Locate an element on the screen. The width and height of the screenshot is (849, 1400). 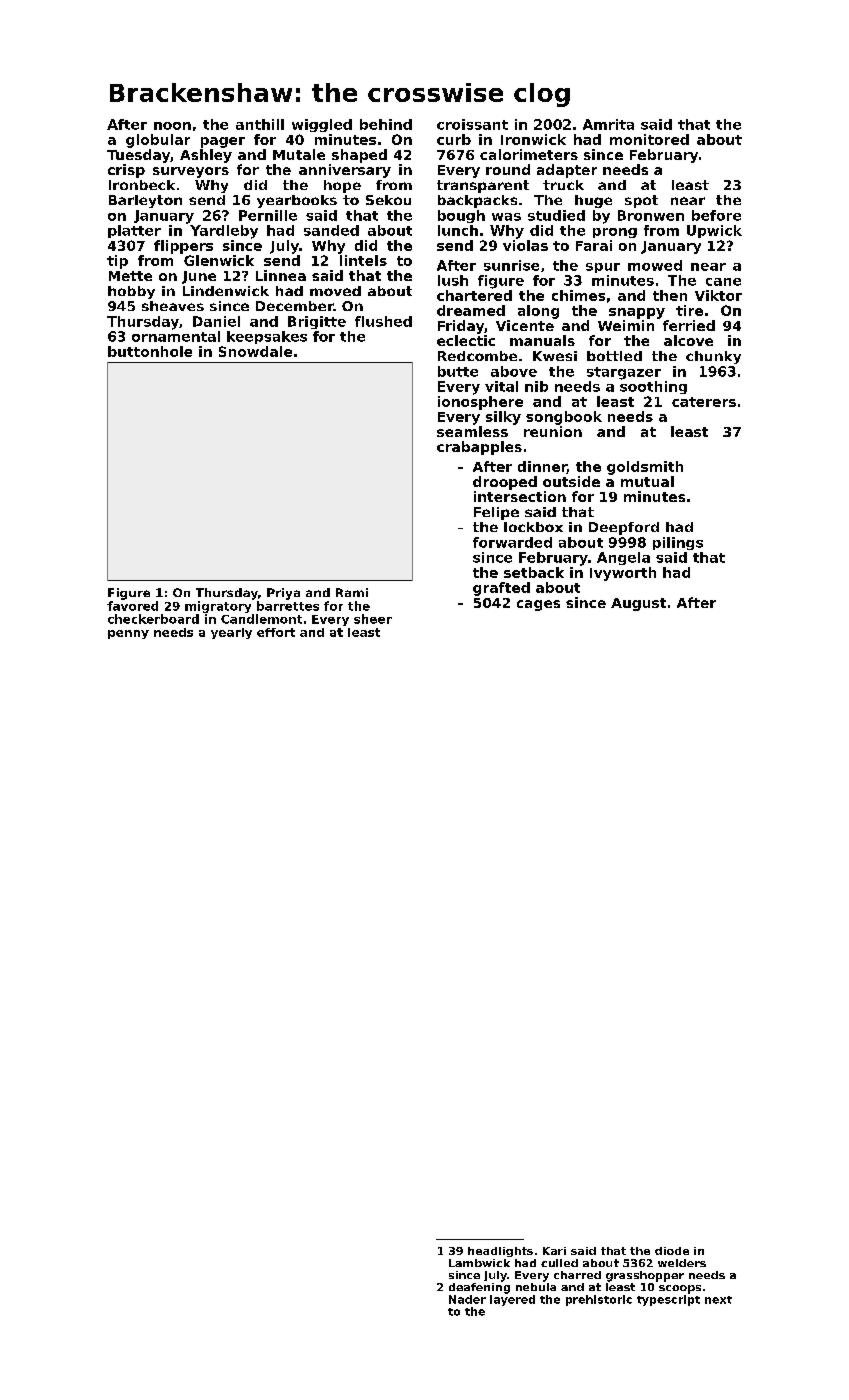
penny is located at coordinates (128, 634).
